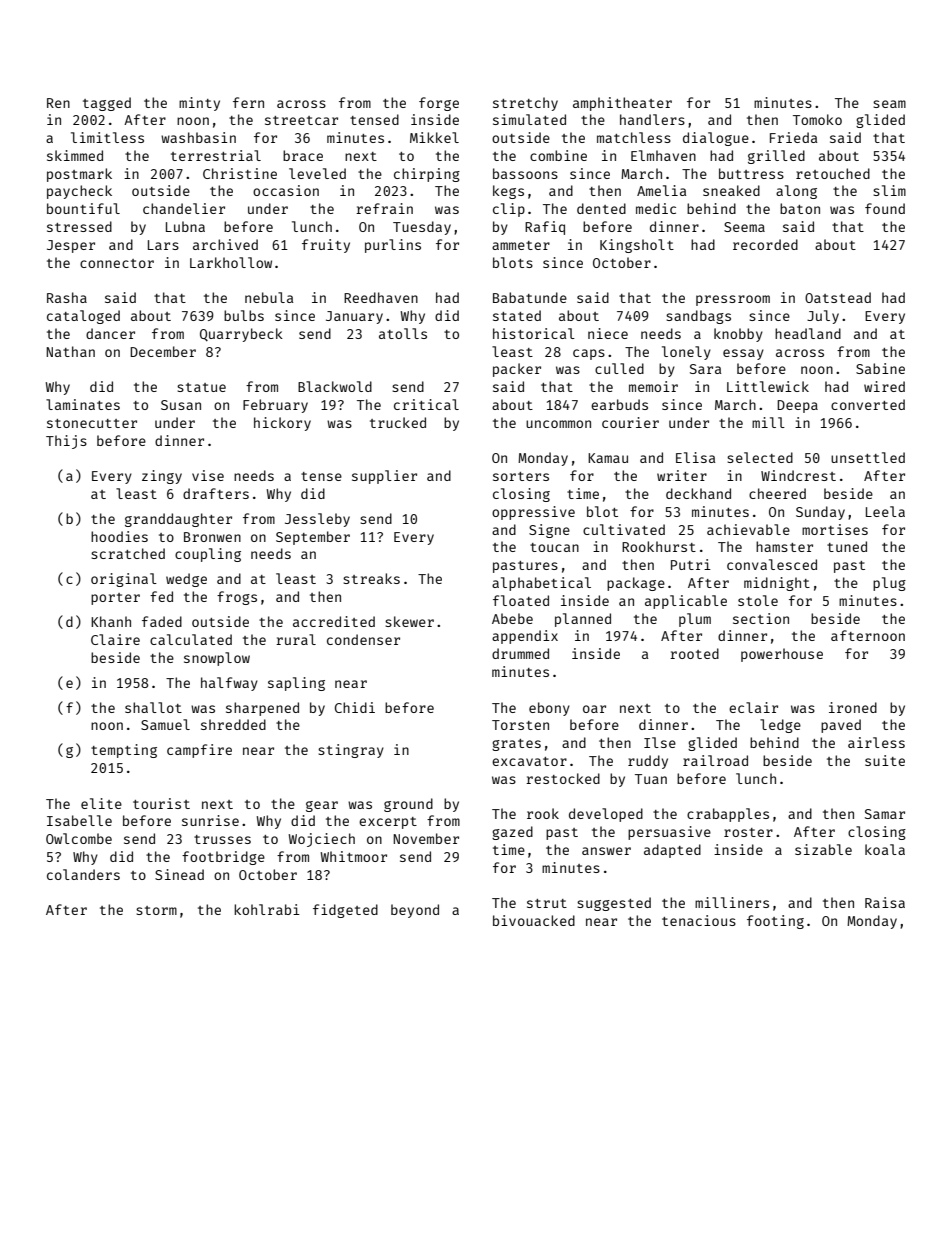 The image size is (952, 1233). Describe the element at coordinates (652, 119) in the screenshot. I see `handlers` at that location.
